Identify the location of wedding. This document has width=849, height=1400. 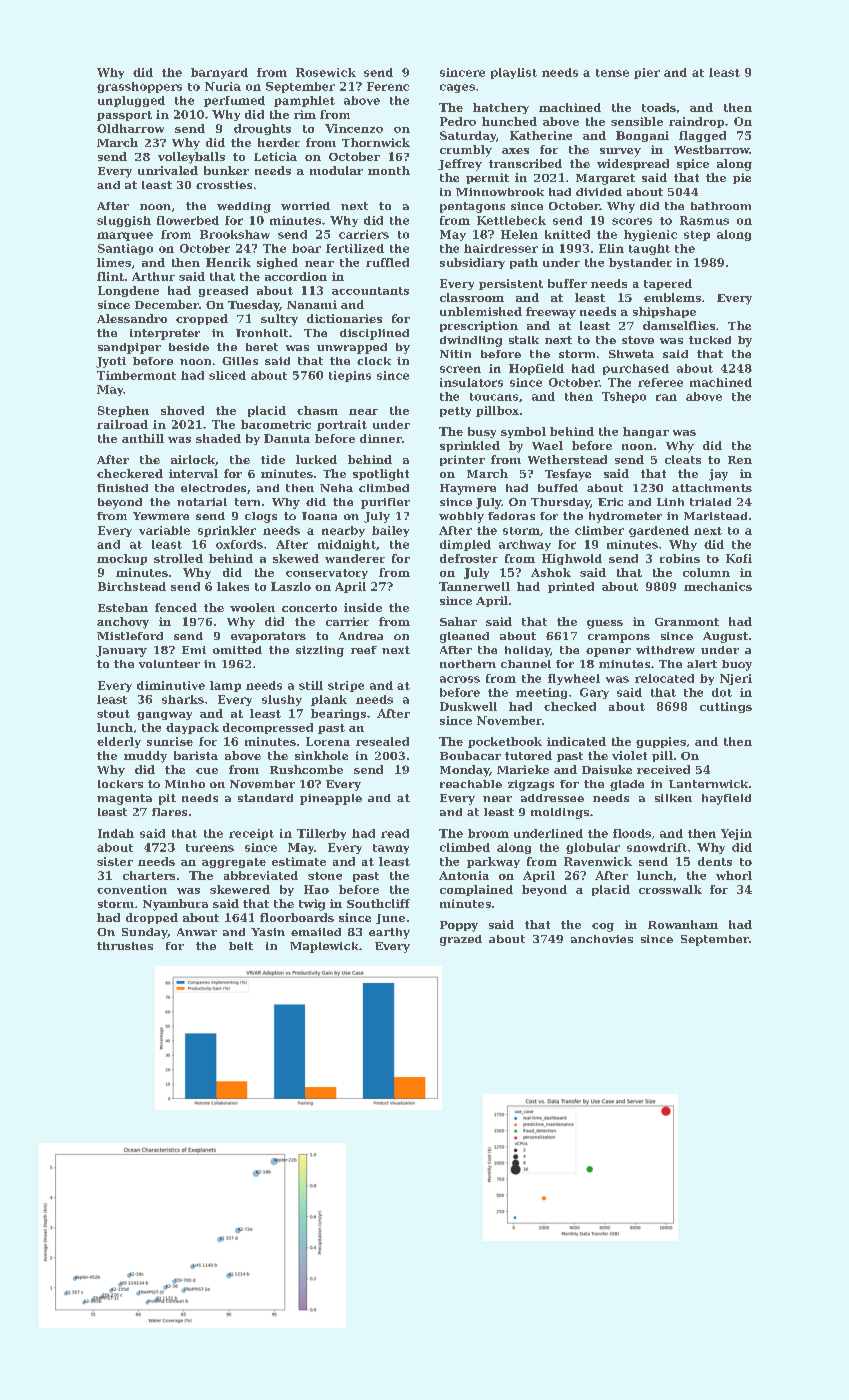
(244, 207).
